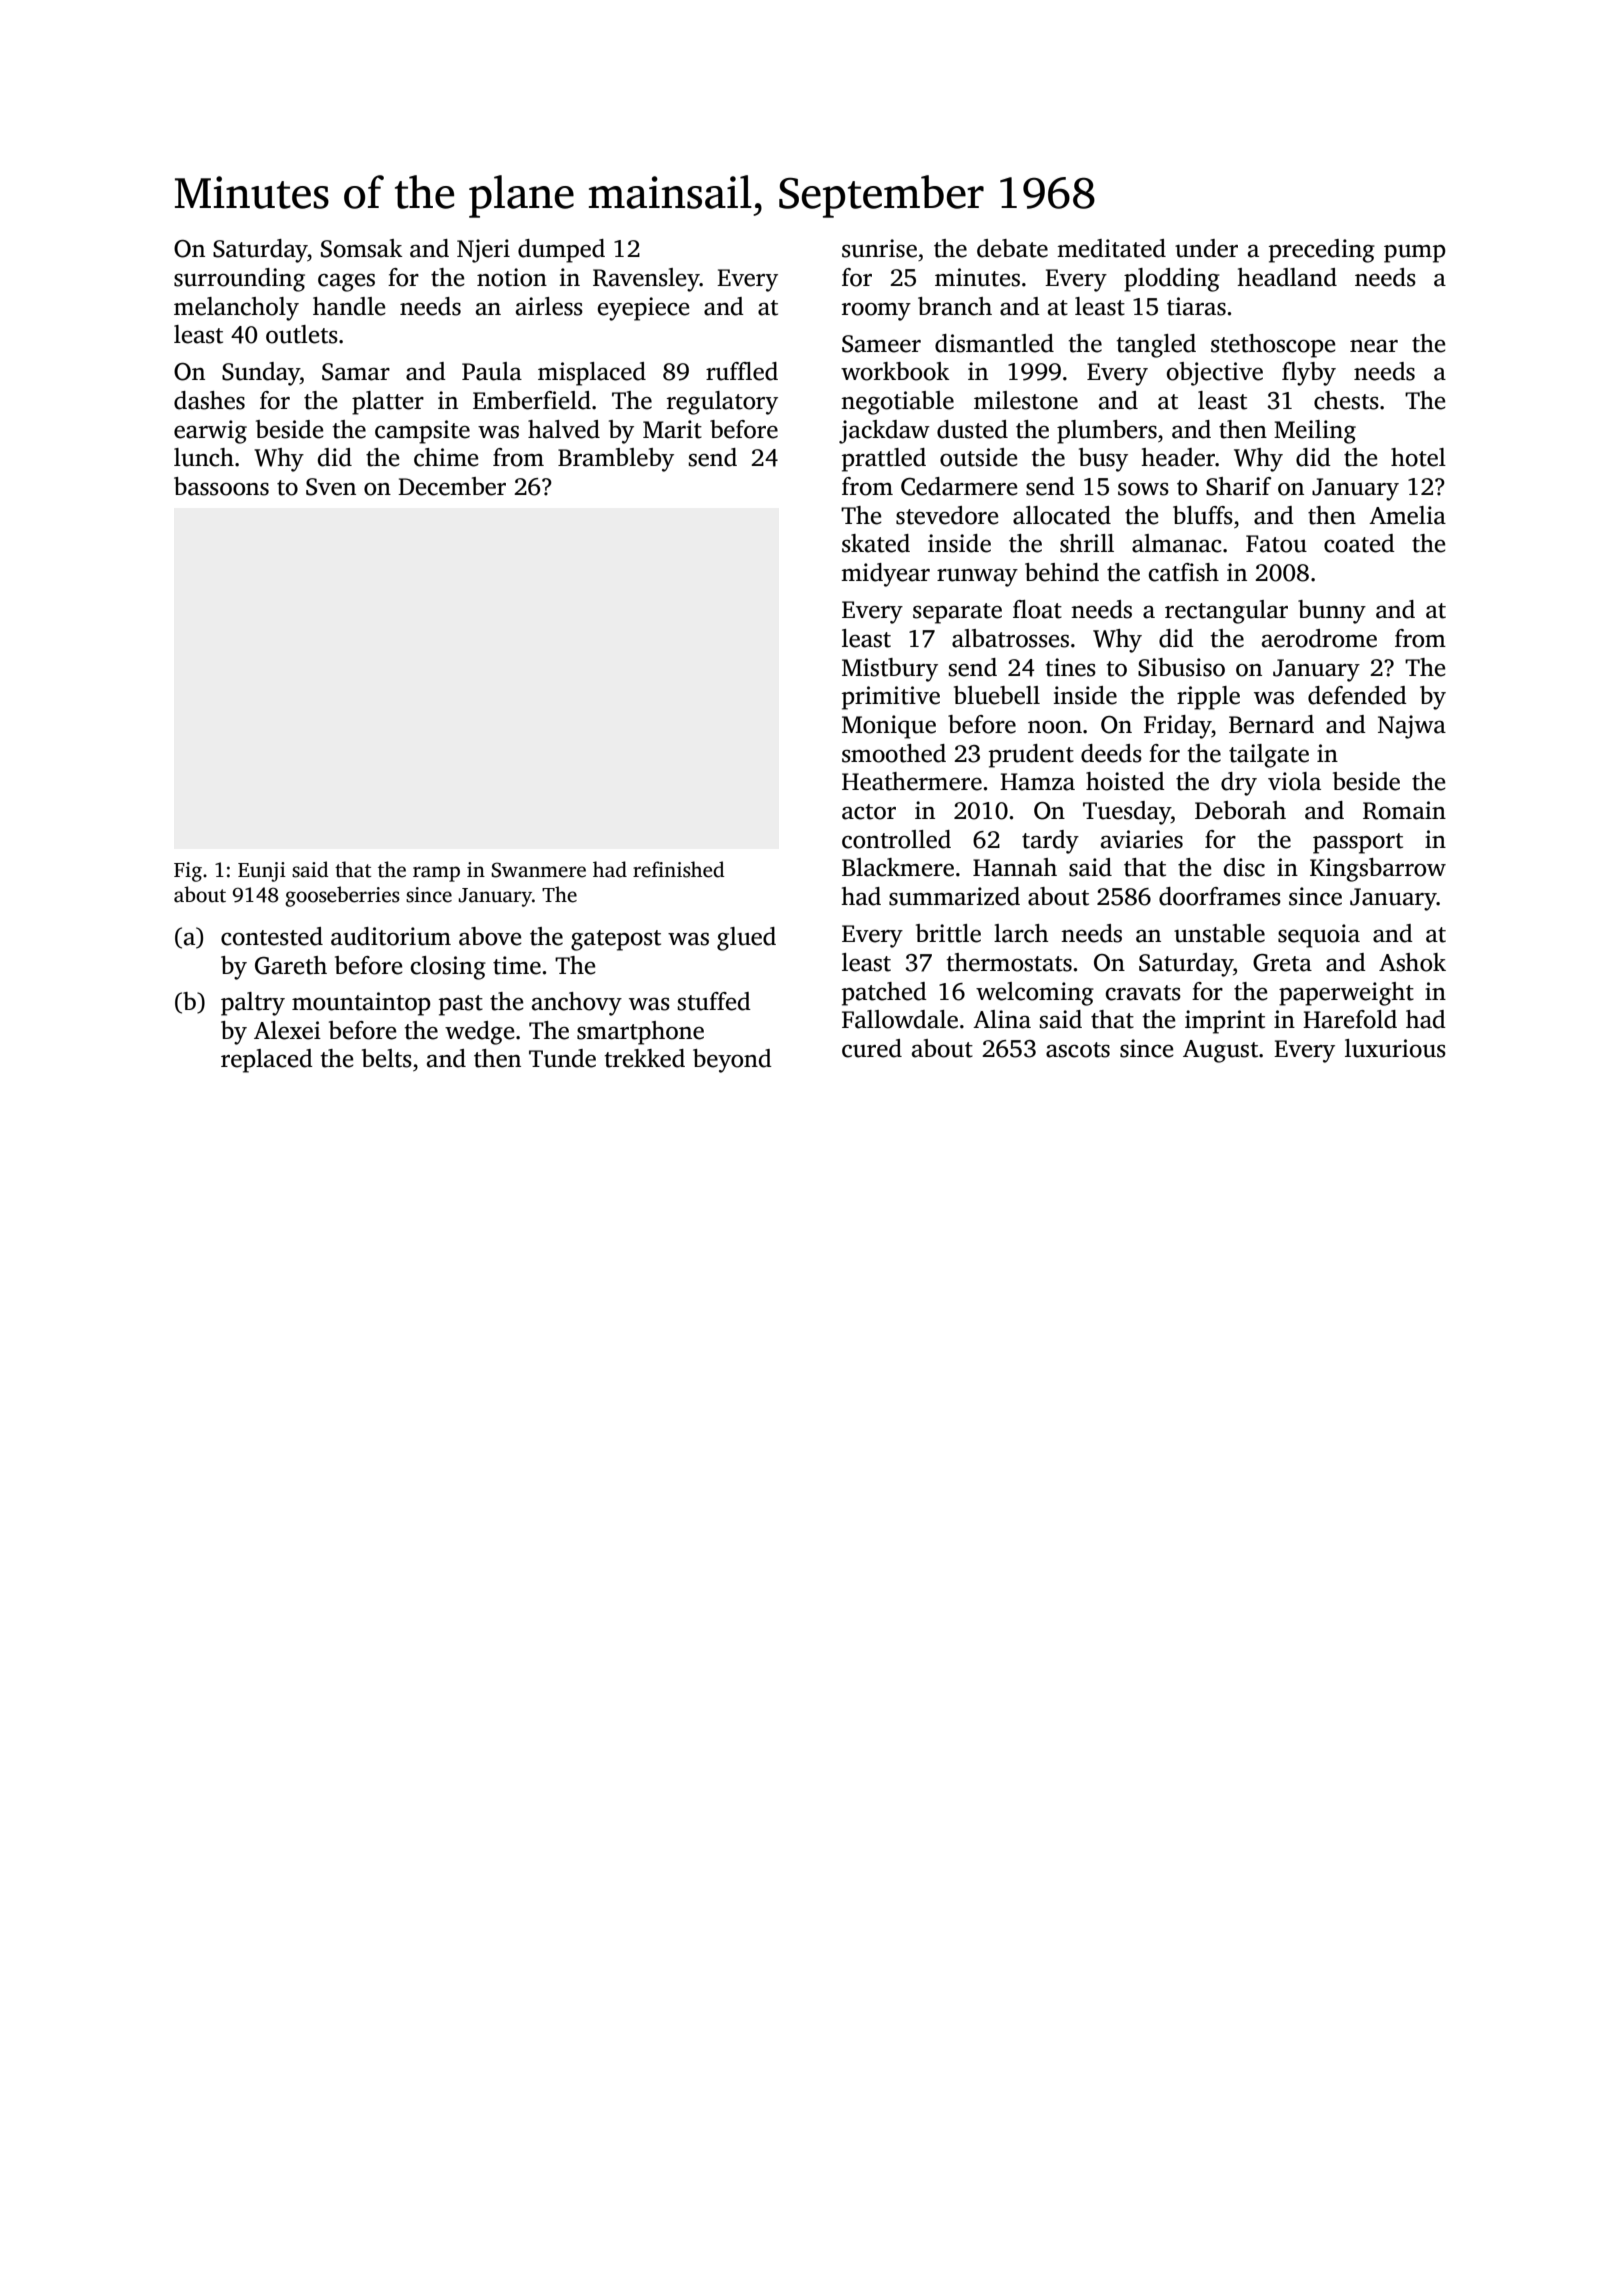 The width and height of the page is (1620, 2292). I want to click on Ravensley, so click(646, 280).
